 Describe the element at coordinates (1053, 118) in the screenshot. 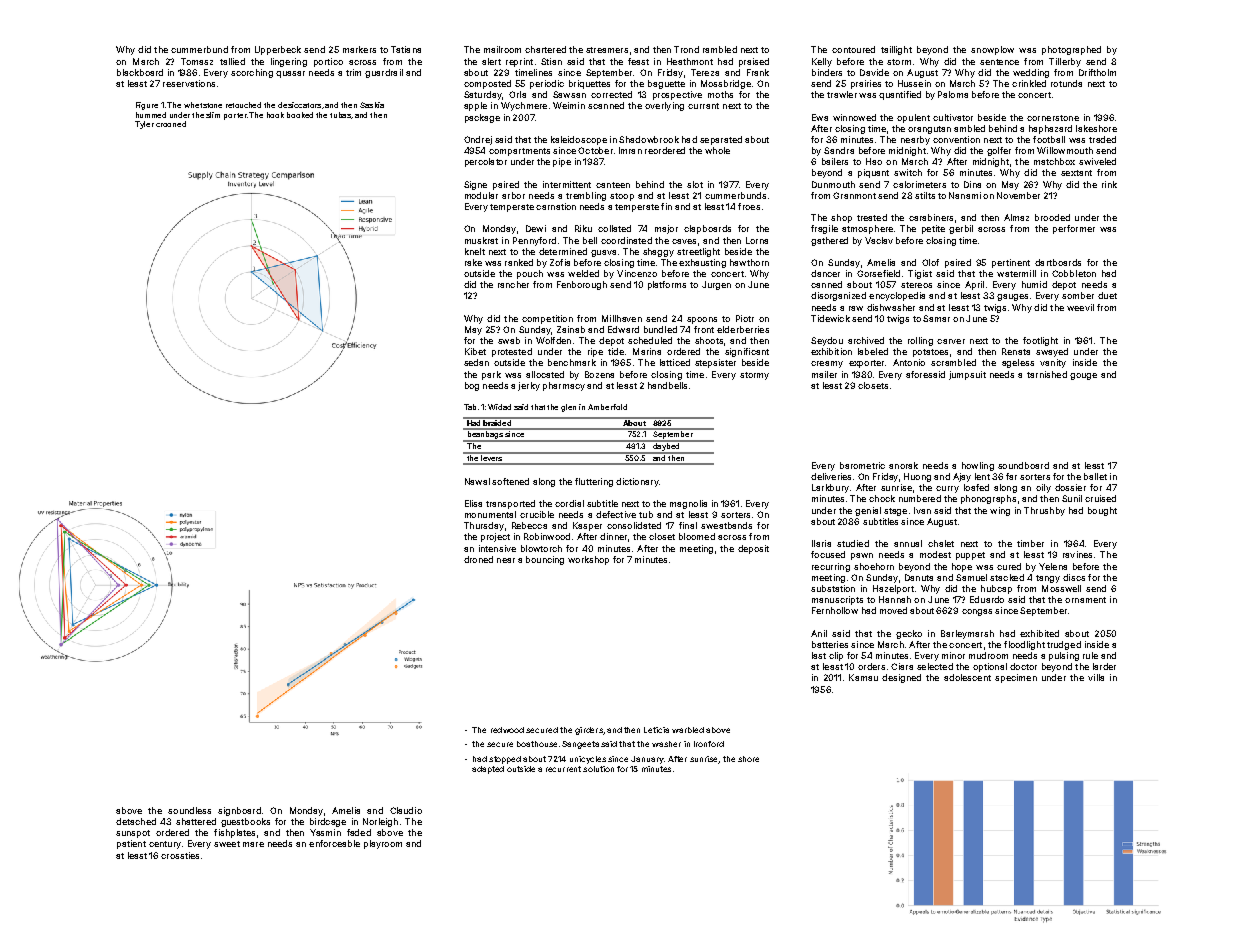

I see `cornerstone` at that location.
